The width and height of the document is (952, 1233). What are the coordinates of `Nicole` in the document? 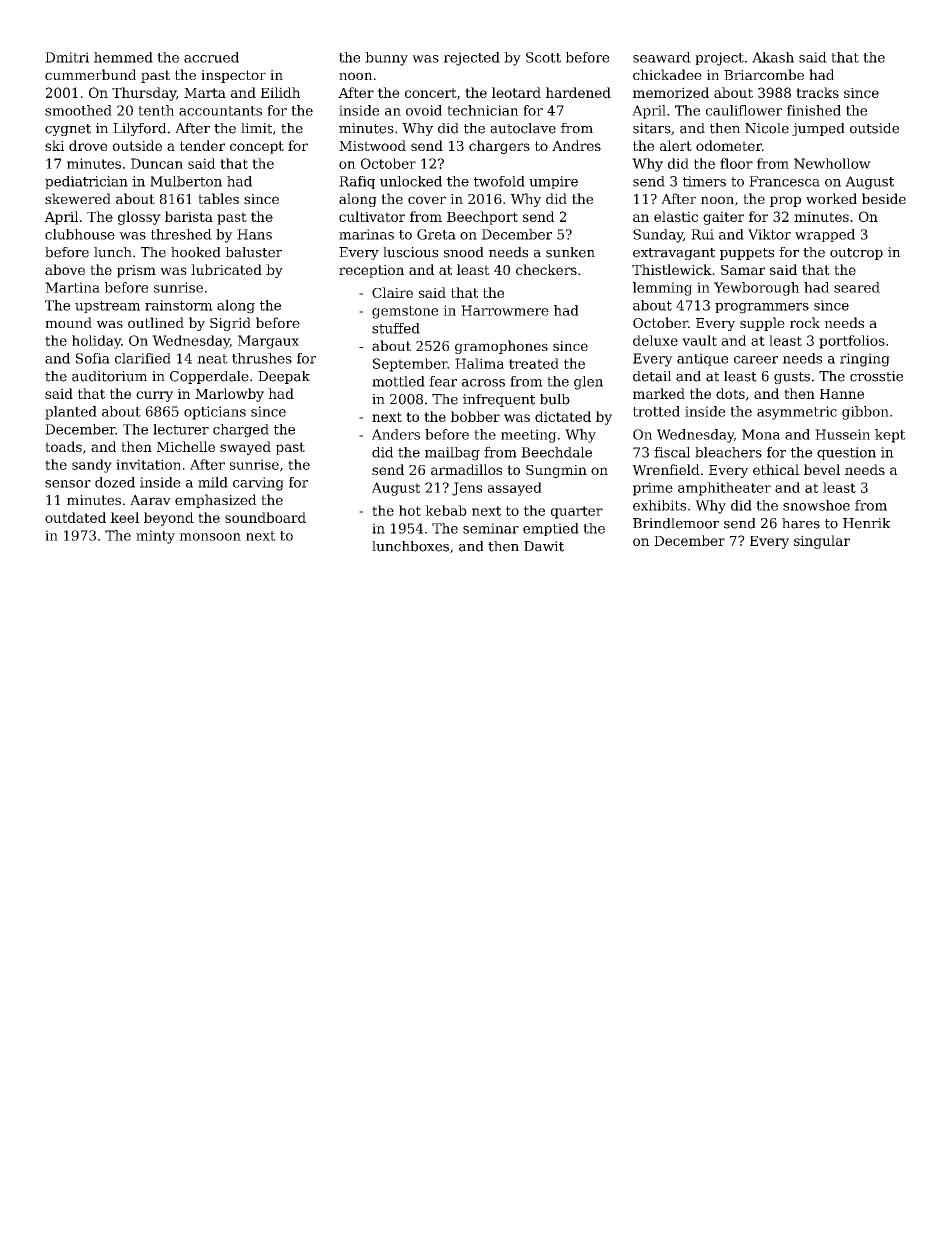 It's located at (767, 128).
